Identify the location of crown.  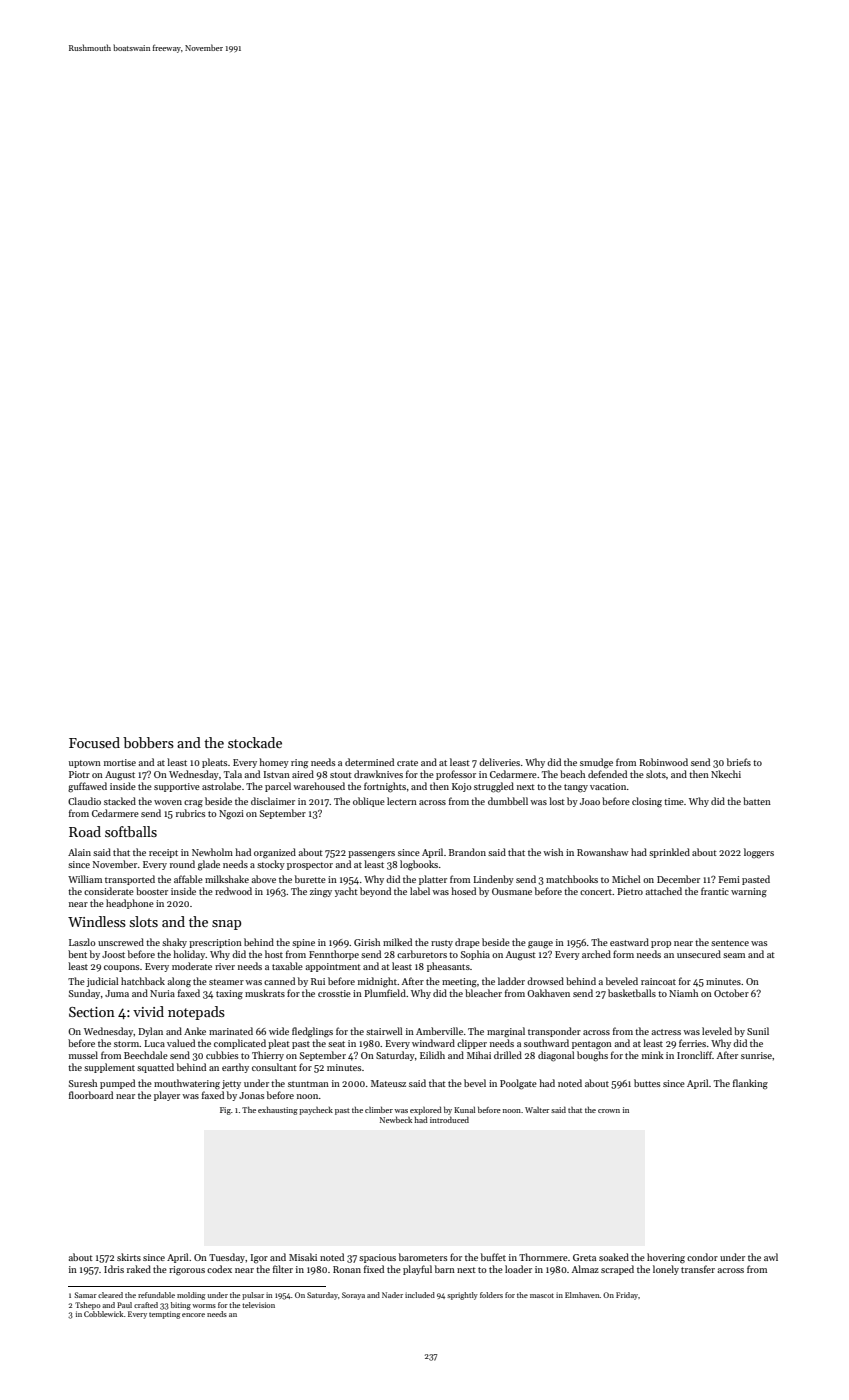
(609, 1111).
